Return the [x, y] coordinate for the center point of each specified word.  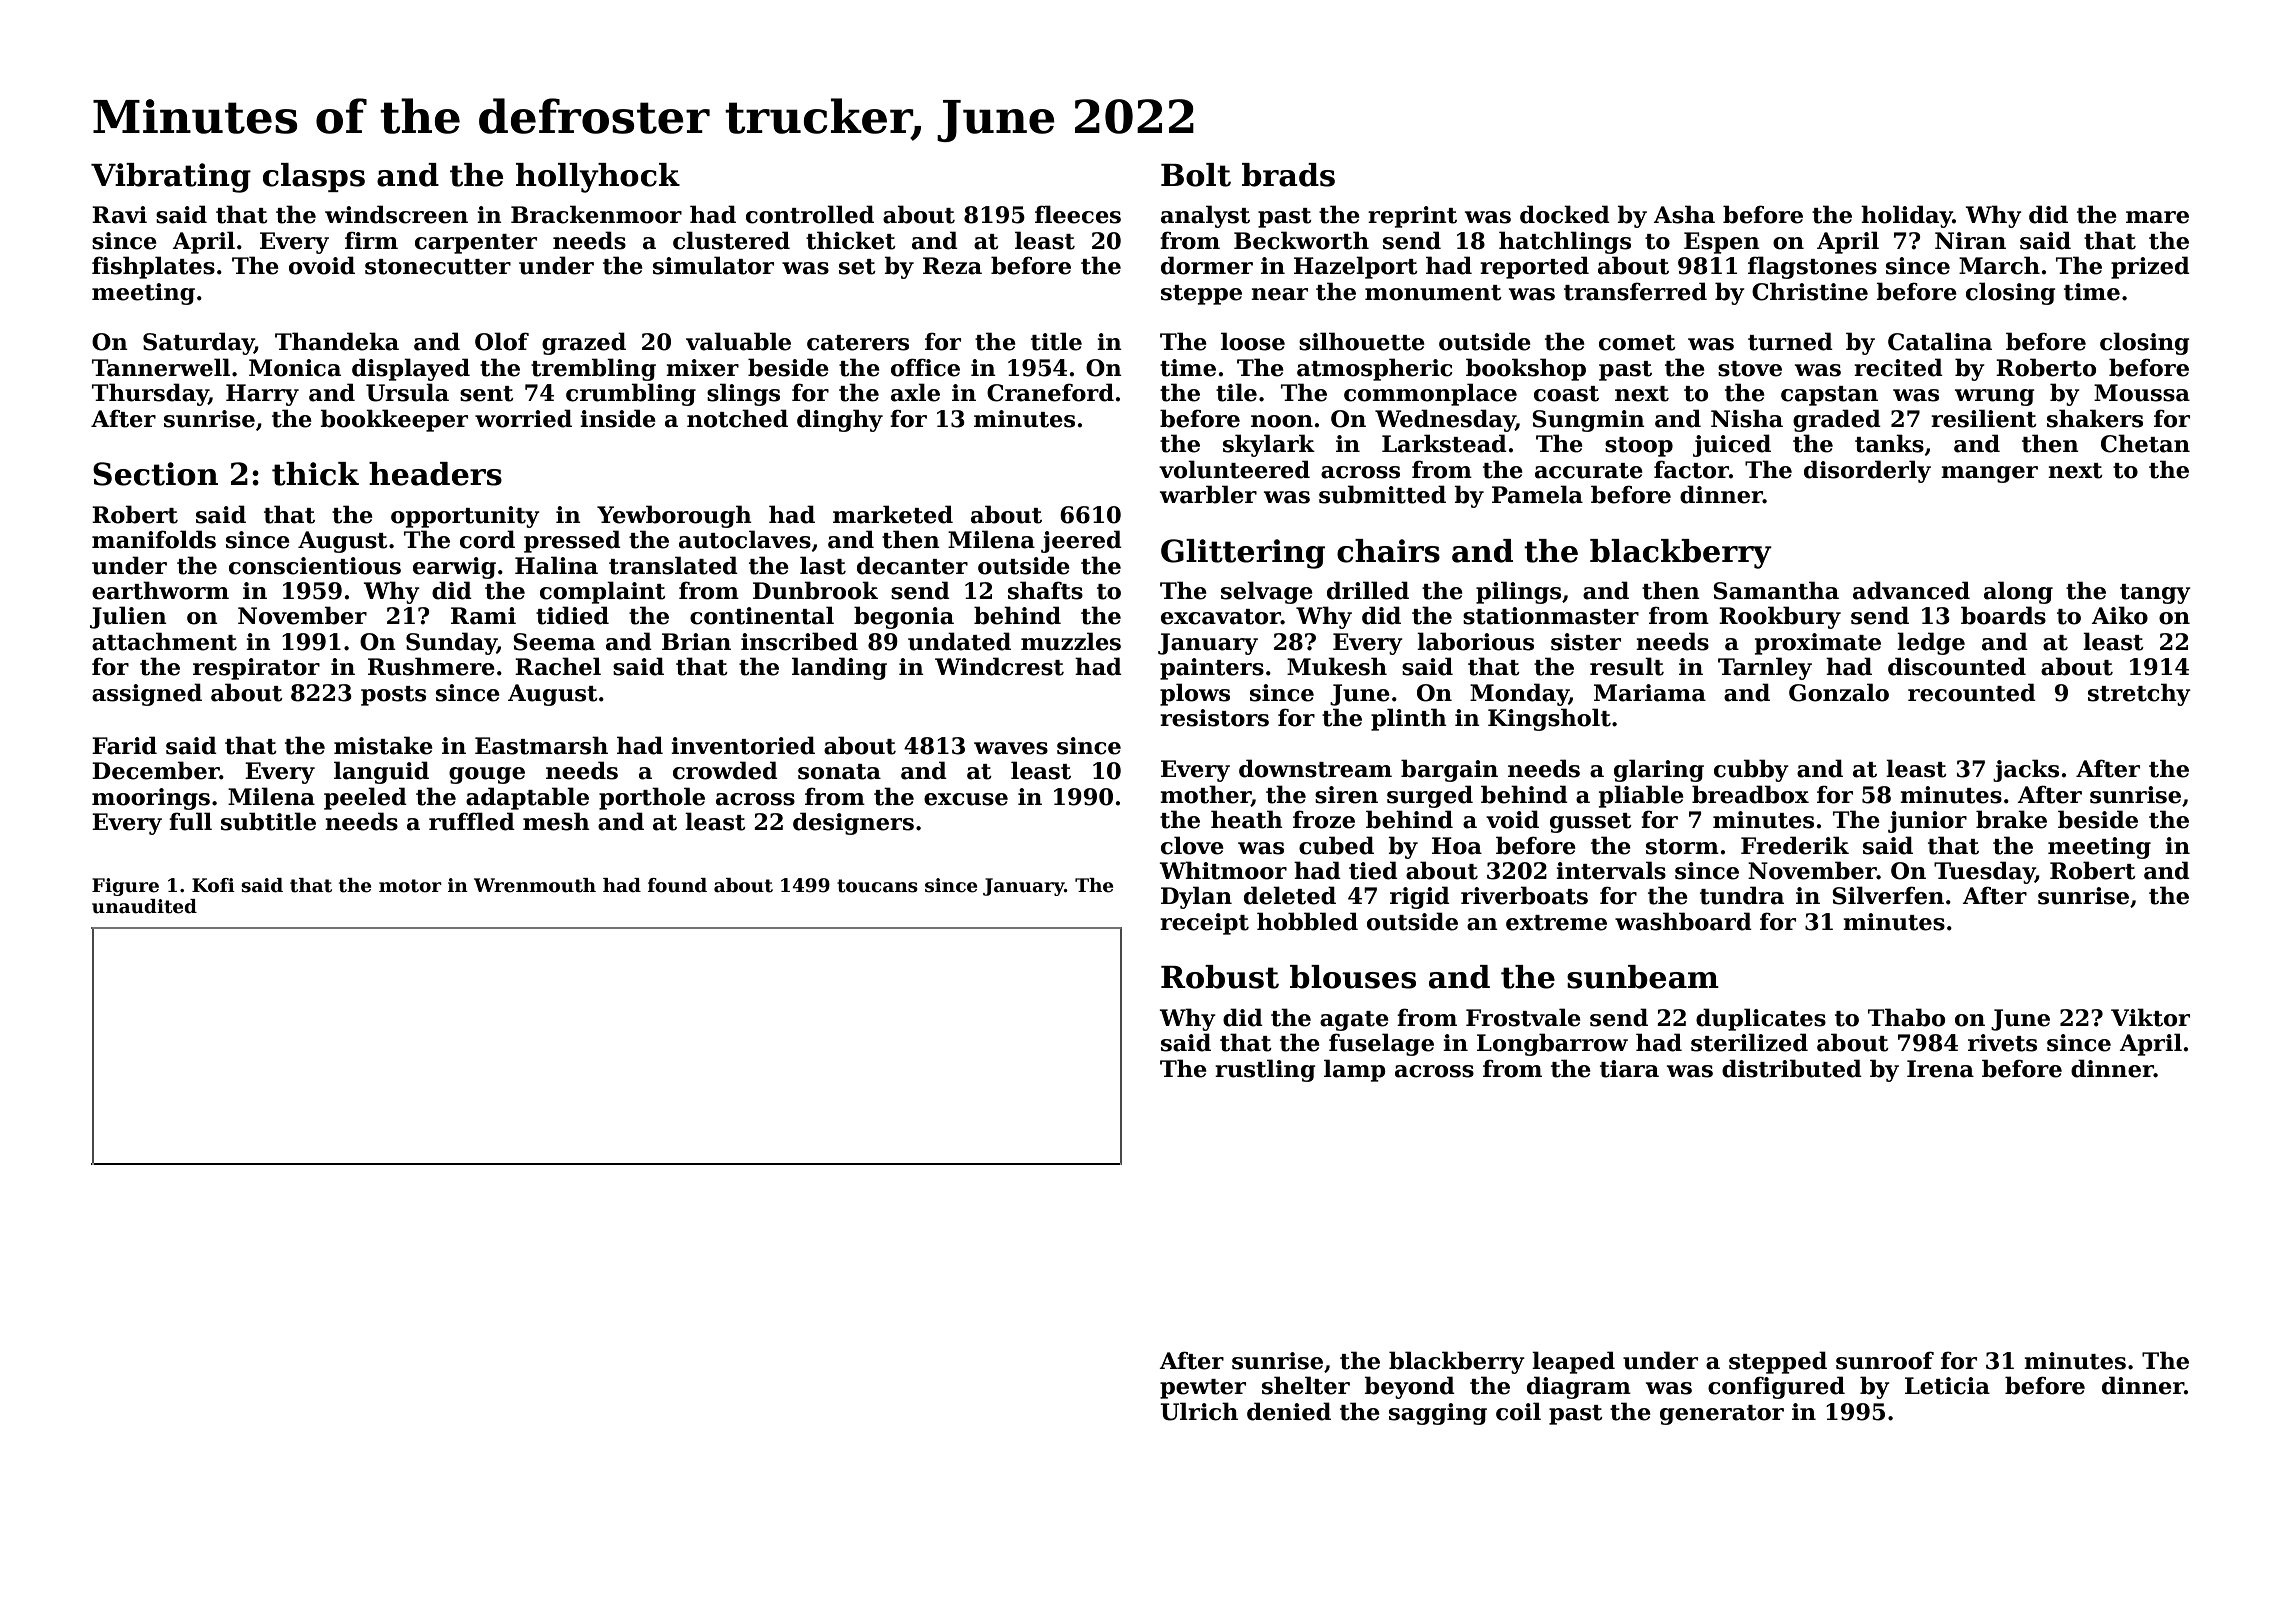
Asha [1684, 214]
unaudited [144, 906]
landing [839, 668]
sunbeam [1643, 977]
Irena [1940, 1069]
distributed [1792, 1068]
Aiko [2119, 615]
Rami [483, 616]
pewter [1203, 1389]
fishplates [153, 267]
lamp [1355, 1070]
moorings [151, 799]
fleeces [1078, 214]
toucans [877, 886]
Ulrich [1199, 1411]
